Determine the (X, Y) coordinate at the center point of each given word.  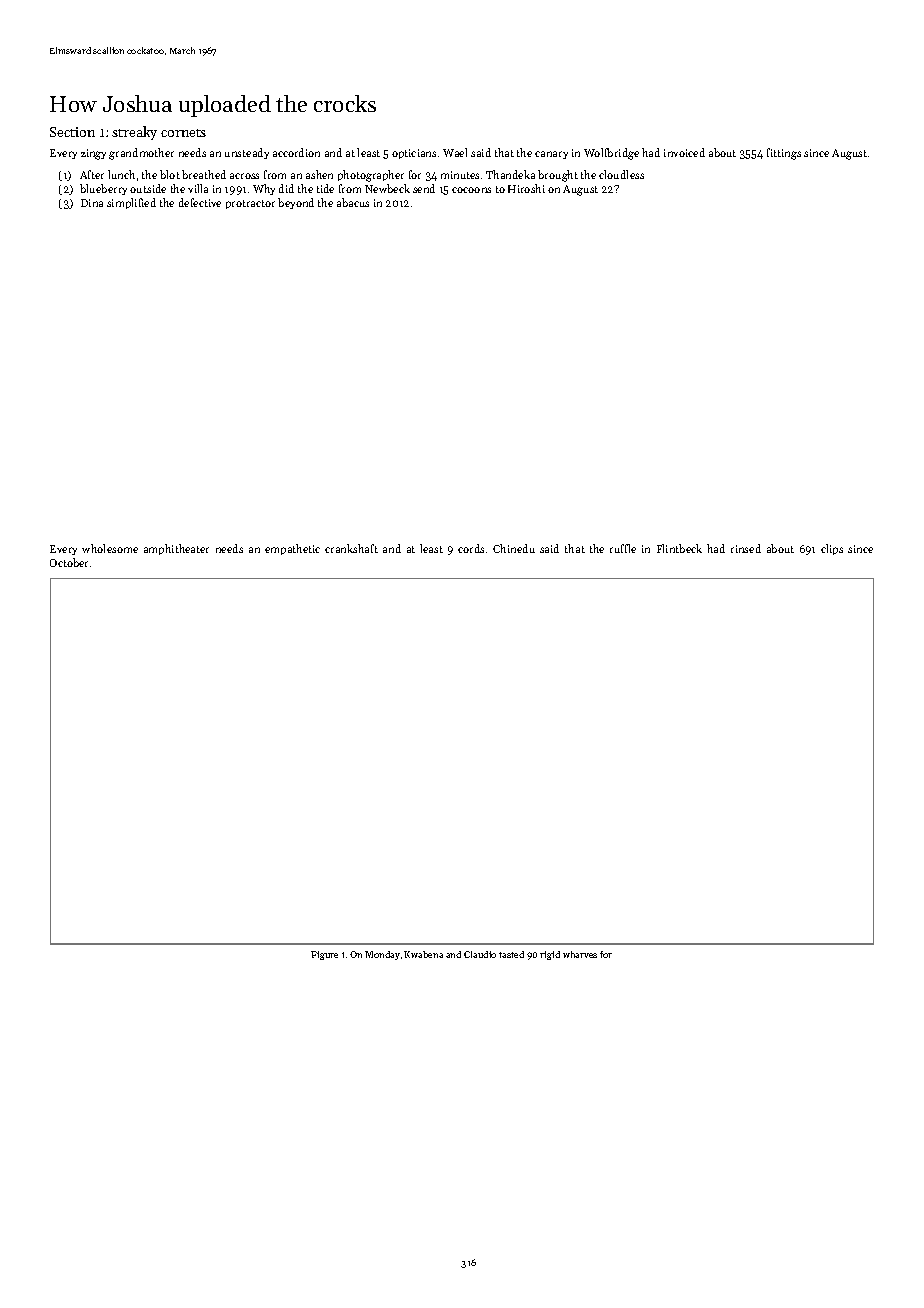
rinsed (746, 548)
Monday (382, 955)
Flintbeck (679, 548)
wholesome (110, 548)
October (69, 562)
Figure (324, 955)
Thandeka (510, 174)
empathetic (292, 549)
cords (471, 548)
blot (170, 174)
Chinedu (514, 548)
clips (832, 549)
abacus (353, 202)
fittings (784, 154)
